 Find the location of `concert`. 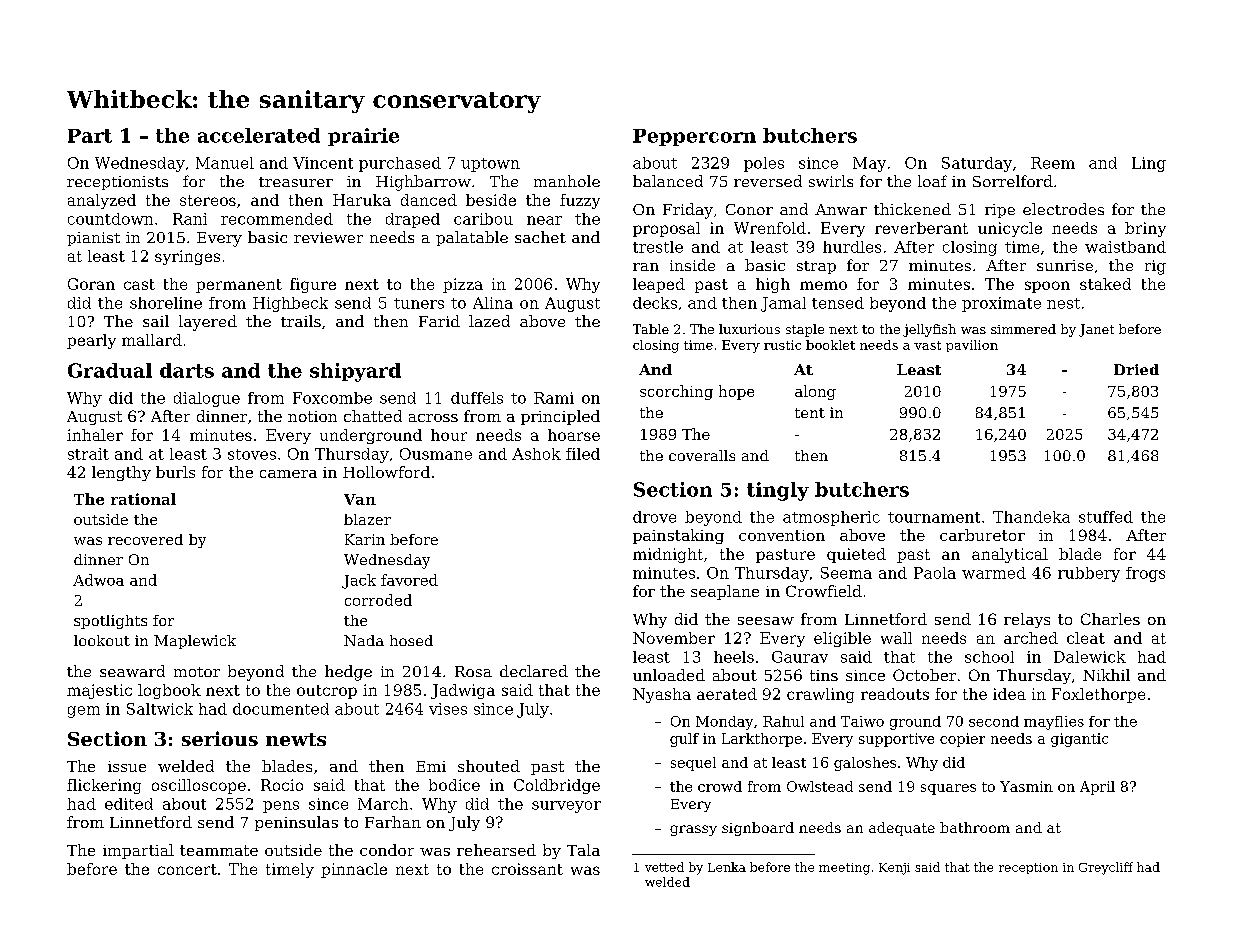

concert is located at coordinates (187, 869).
